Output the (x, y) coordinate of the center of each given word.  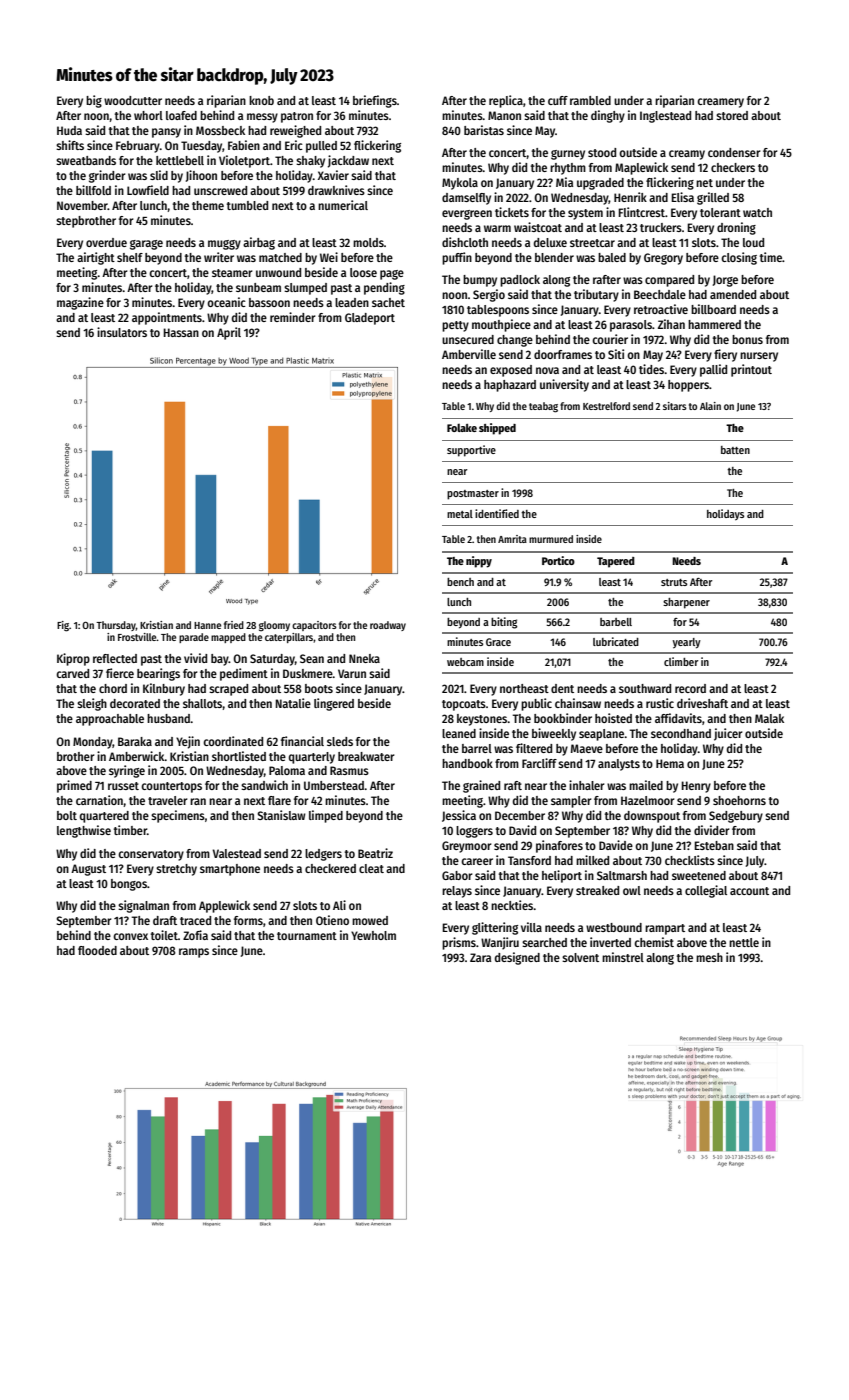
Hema (670, 763)
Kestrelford (606, 406)
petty (455, 326)
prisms (459, 943)
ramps (194, 953)
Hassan (181, 332)
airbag (259, 243)
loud (753, 242)
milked (592, 860)
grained (481, 786)
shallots (203, 704)
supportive (471, 451)
